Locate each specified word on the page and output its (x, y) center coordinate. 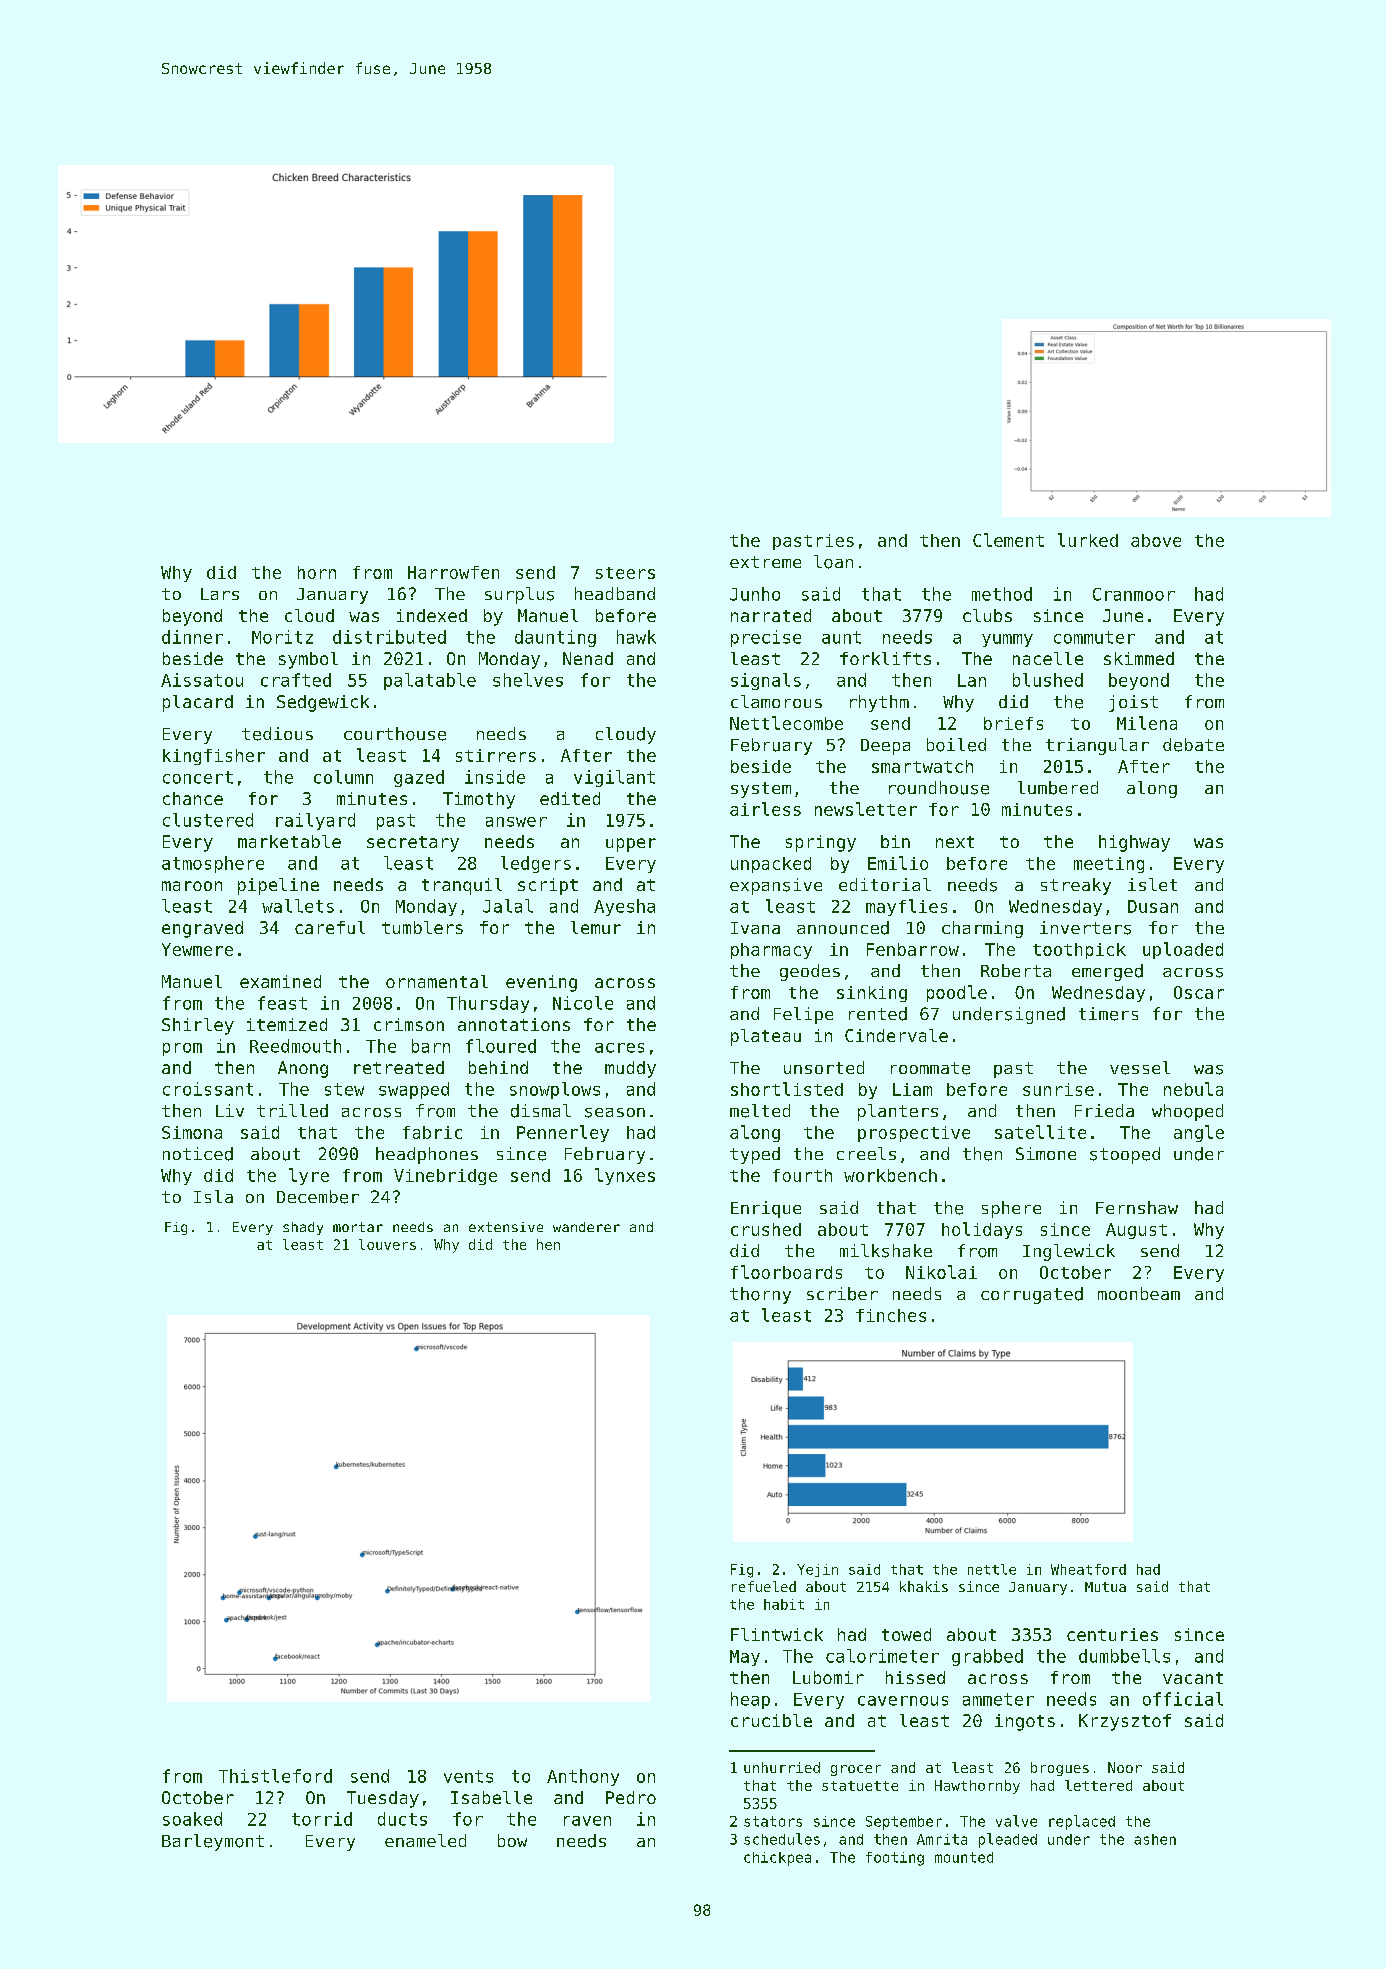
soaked (192, 1819)
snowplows (555, 1090)
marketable (289, 841)
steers (625, 573)
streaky (1076, 886)
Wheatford (1088, 1569)
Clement (1008, 540)
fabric (432, 1132)
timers (1108, 1014)
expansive (776, 886)
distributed (389, 637)
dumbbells (1124, 1656)
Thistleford (275, 1776)
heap (750, 1700)
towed (906, 1634)
